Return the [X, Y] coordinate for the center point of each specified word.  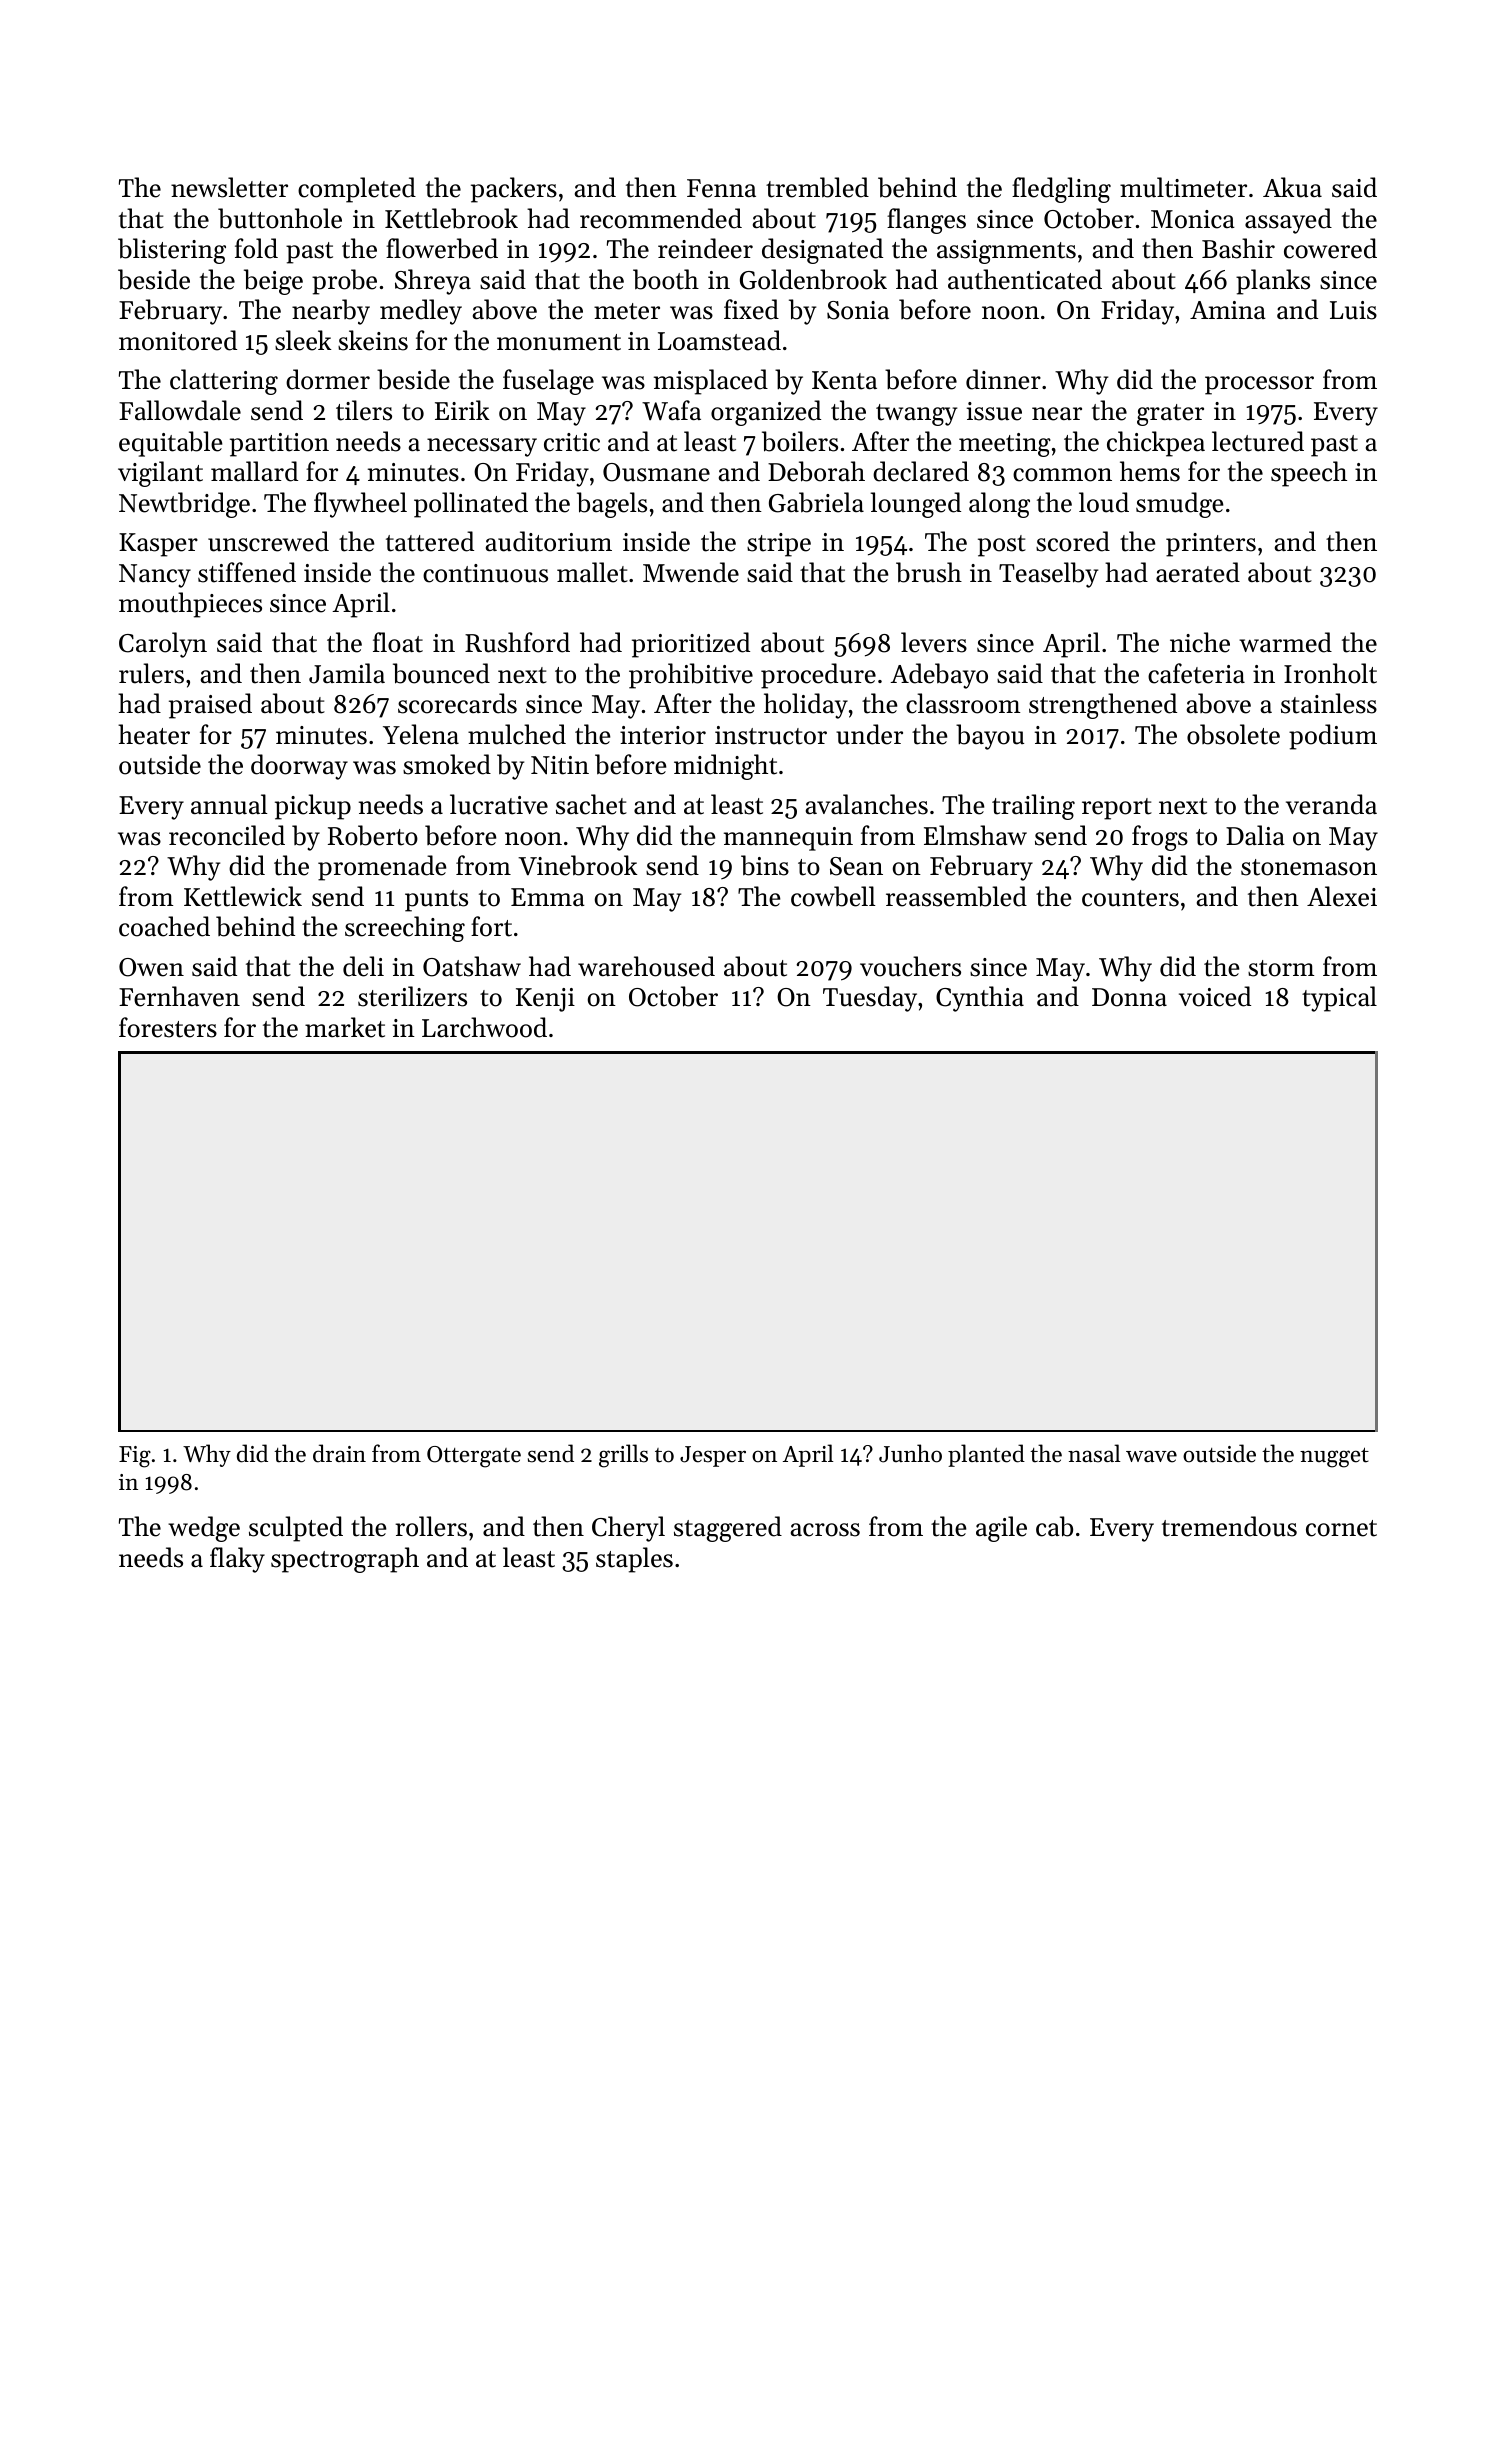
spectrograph [345, 1560]
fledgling [1061, 190]
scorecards [457, 703]
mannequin [788, 839]
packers [514, 190]
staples [634, 1560]
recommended [661, 218]
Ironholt [1330, 673]
